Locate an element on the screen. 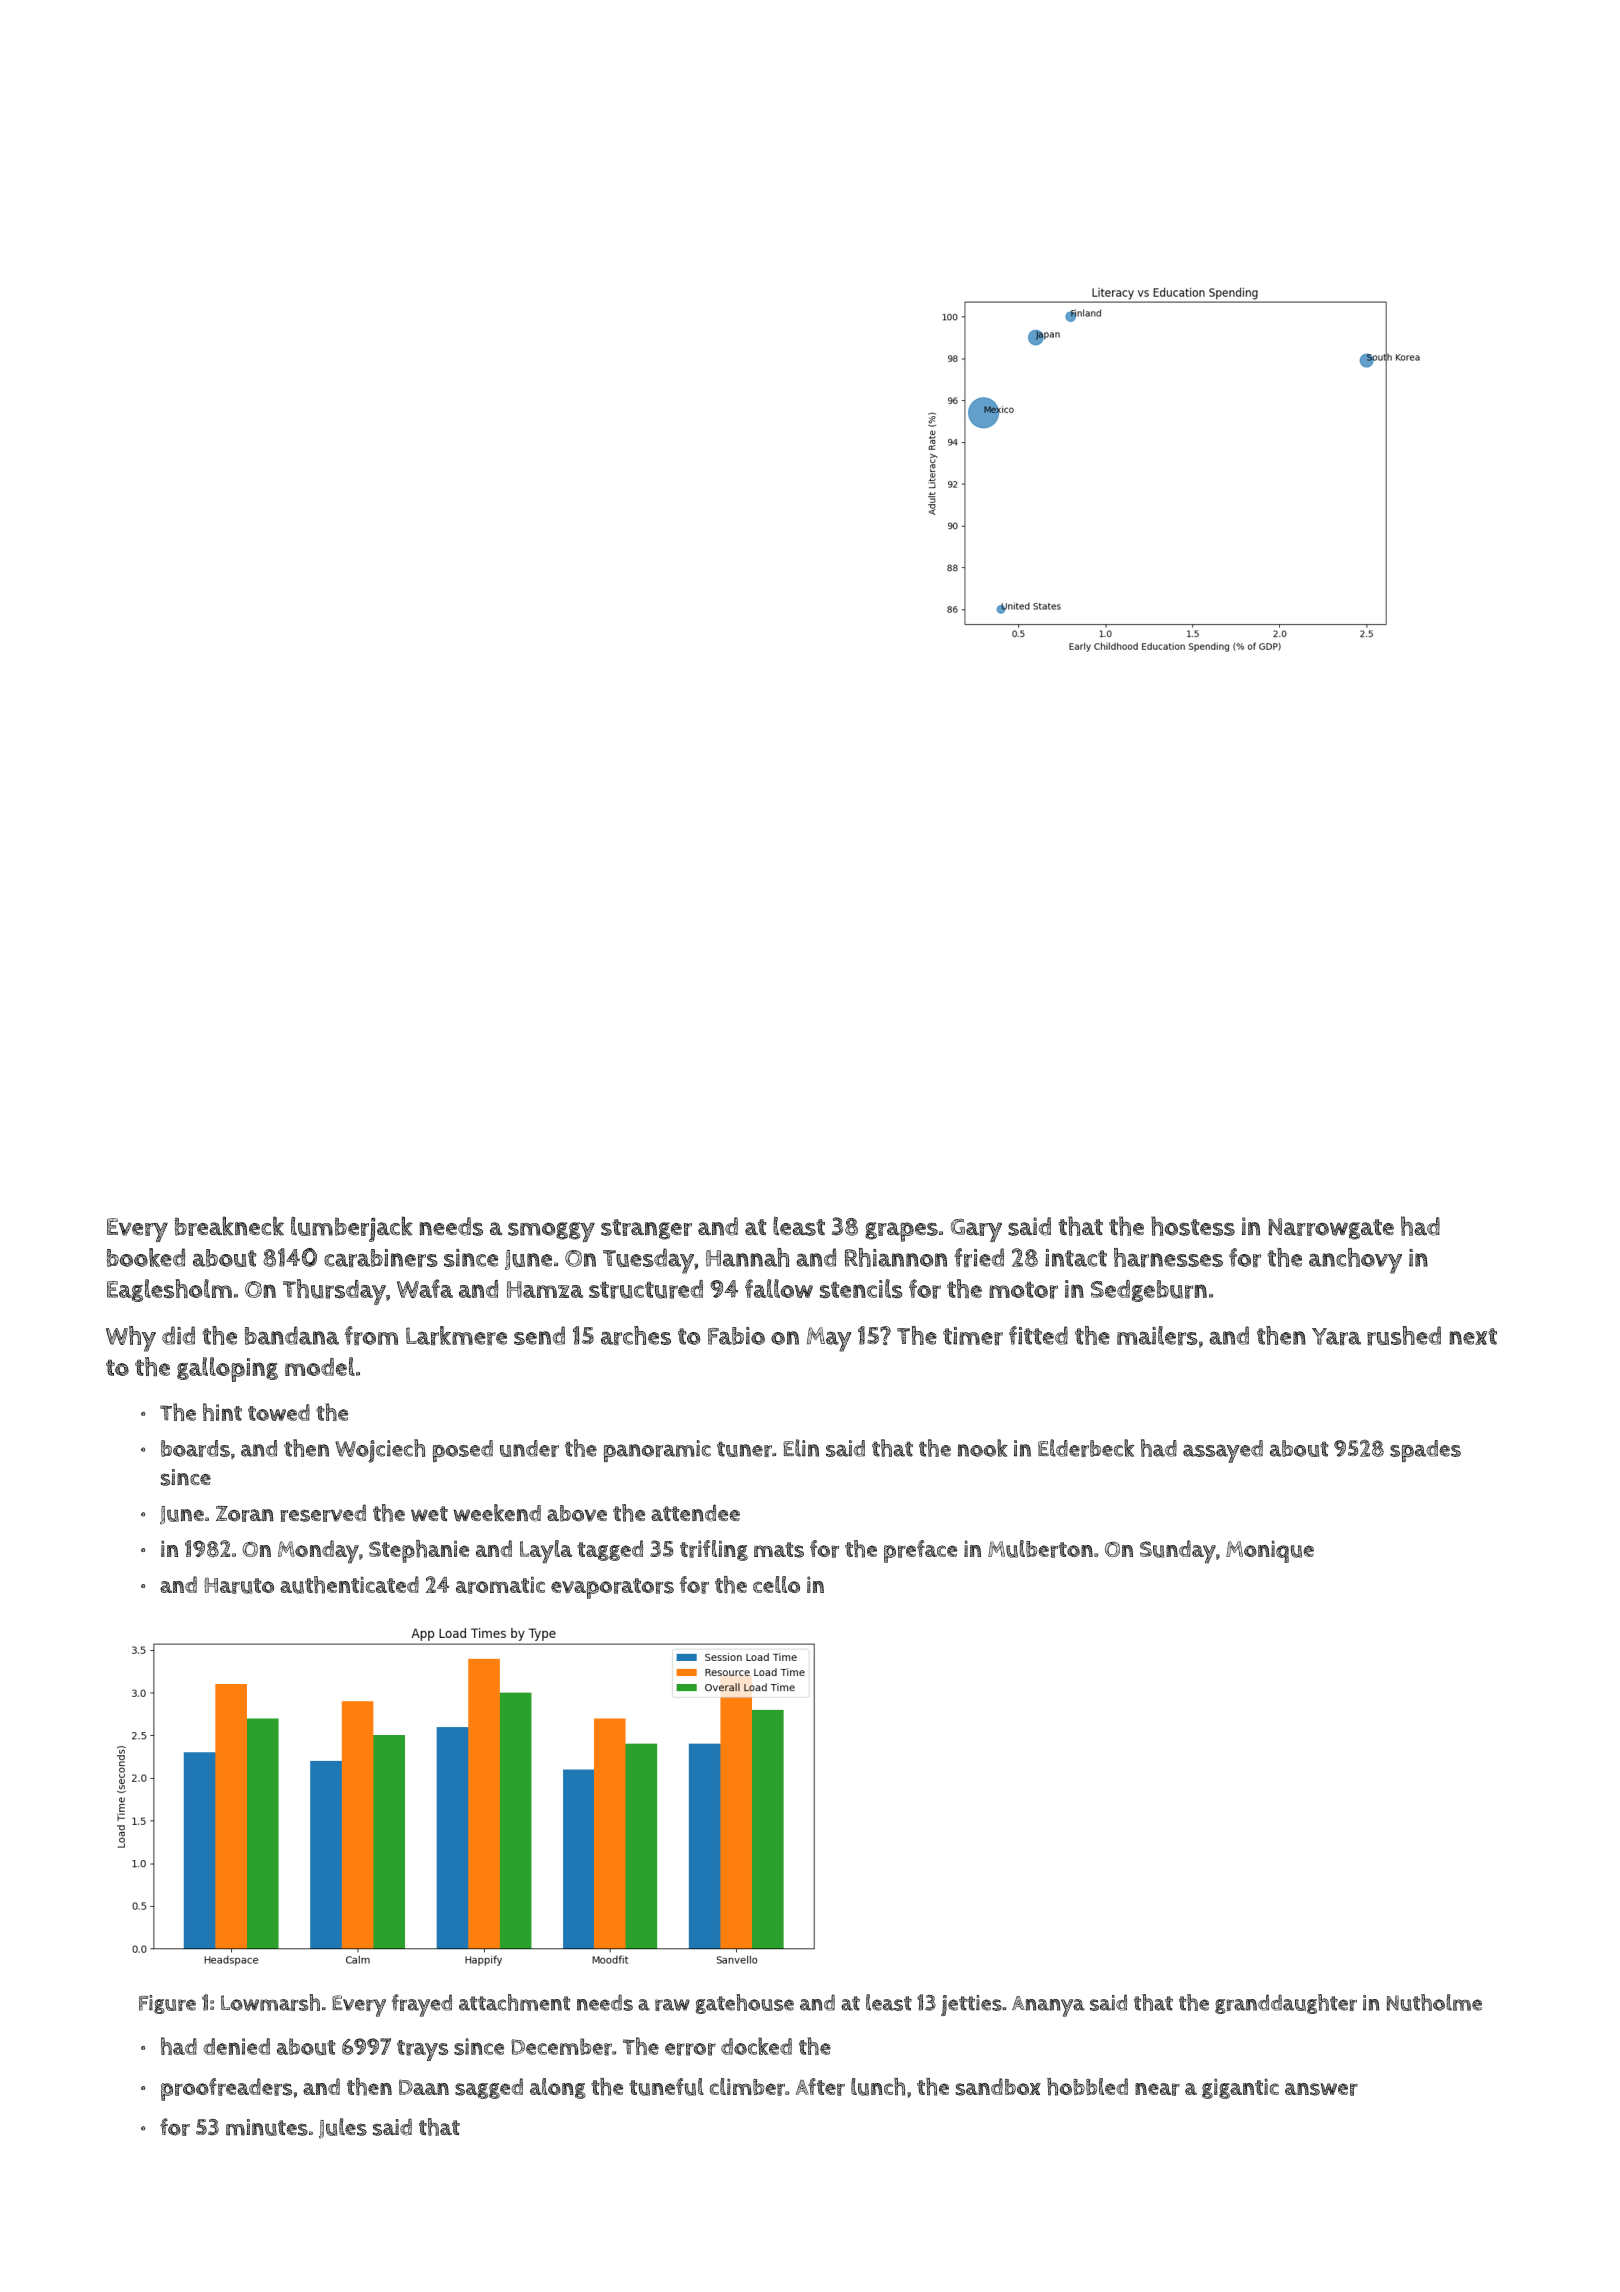 This screenshot has height=2292, width=1620. Mulberton is located at coordinates (1040, 1549).
